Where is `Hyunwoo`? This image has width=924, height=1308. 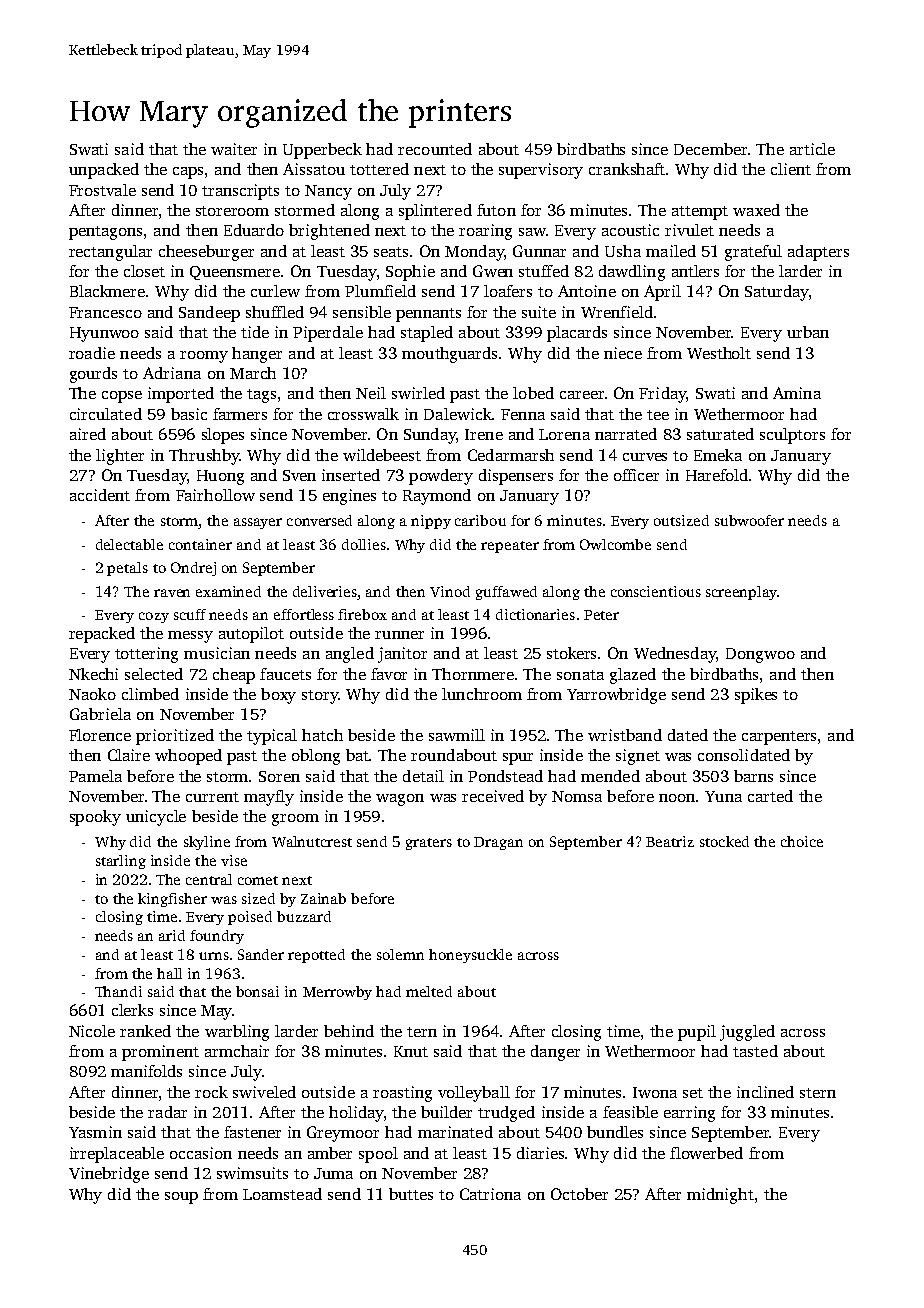
Hyunwoo is located at coordinates (104, 334).
